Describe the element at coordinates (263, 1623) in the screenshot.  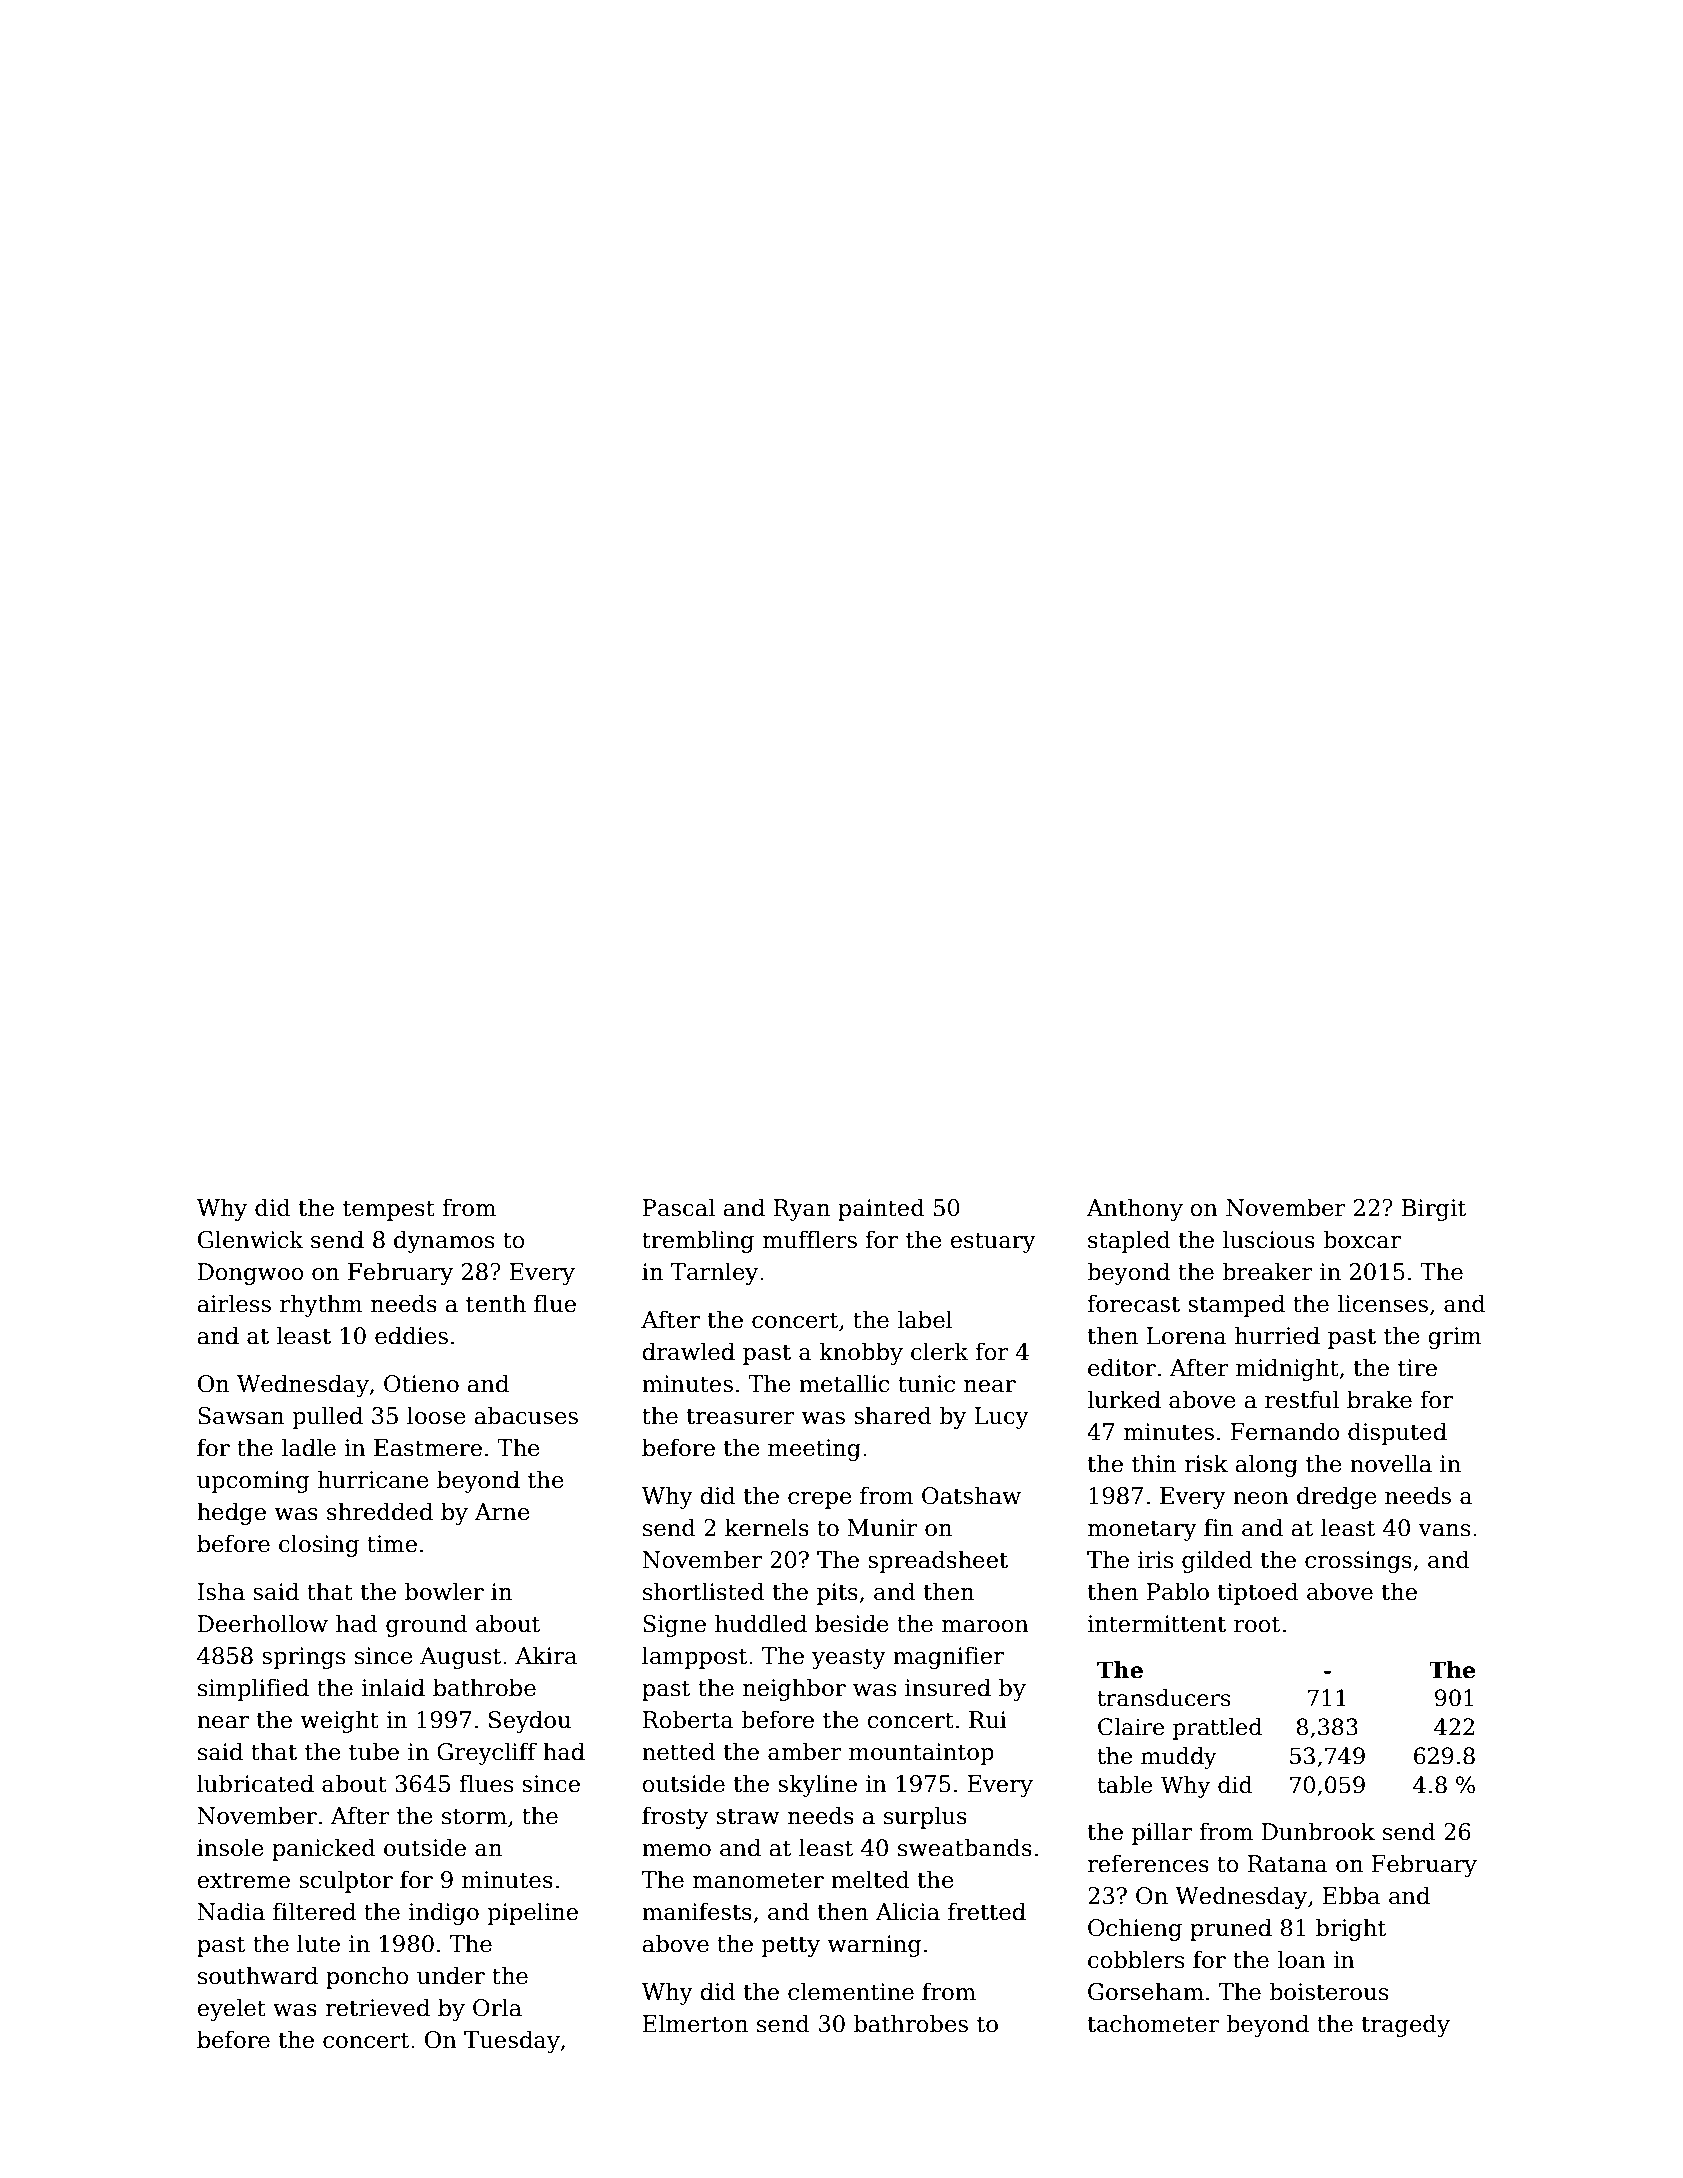
I see `Deerhollow` at that location.
